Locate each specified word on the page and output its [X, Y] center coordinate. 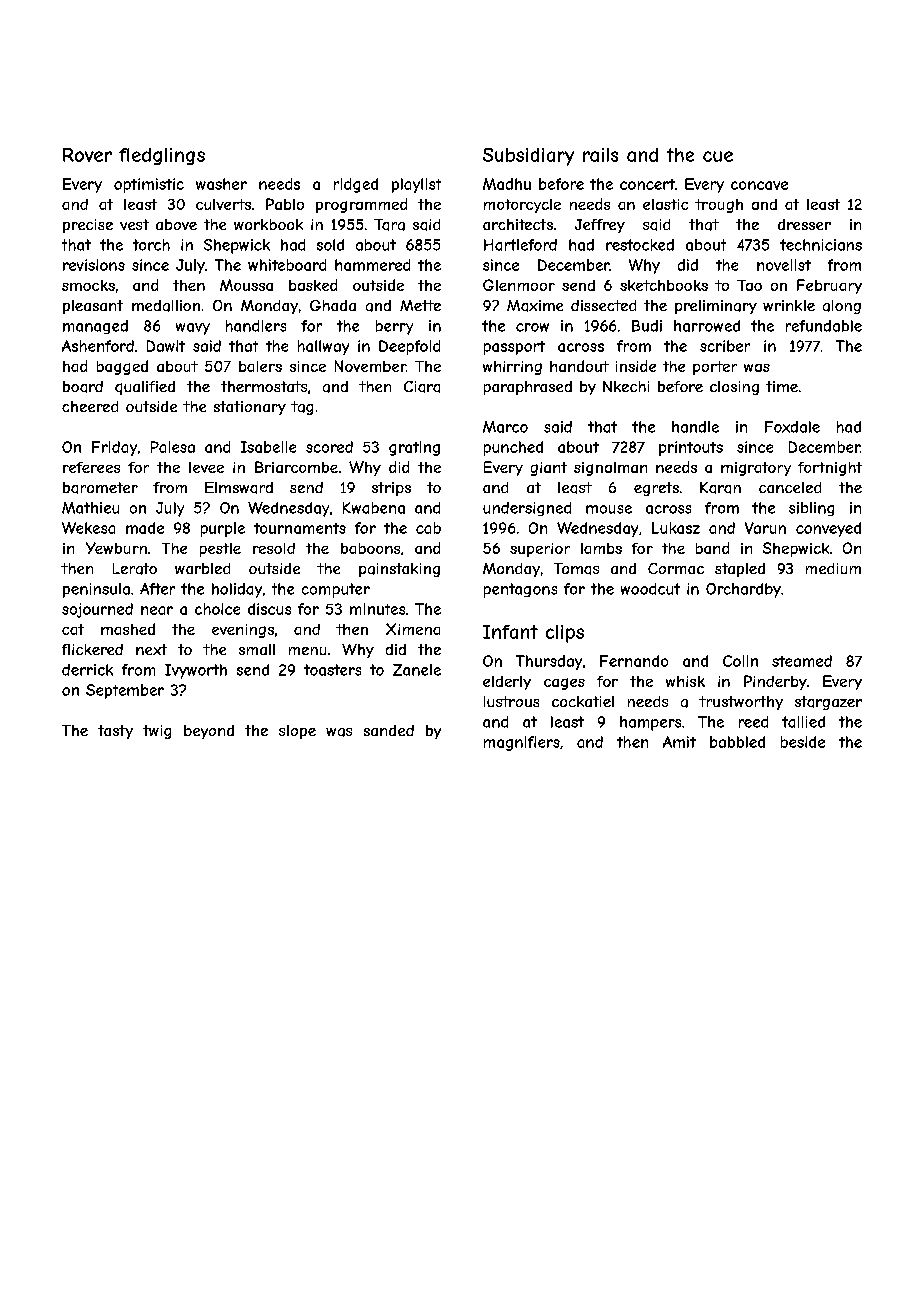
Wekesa [88, 528]
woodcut [650, 589]
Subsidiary [528, 157]
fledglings [162, 156]
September [125, 691]
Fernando [634, 661]
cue [718, 156]
